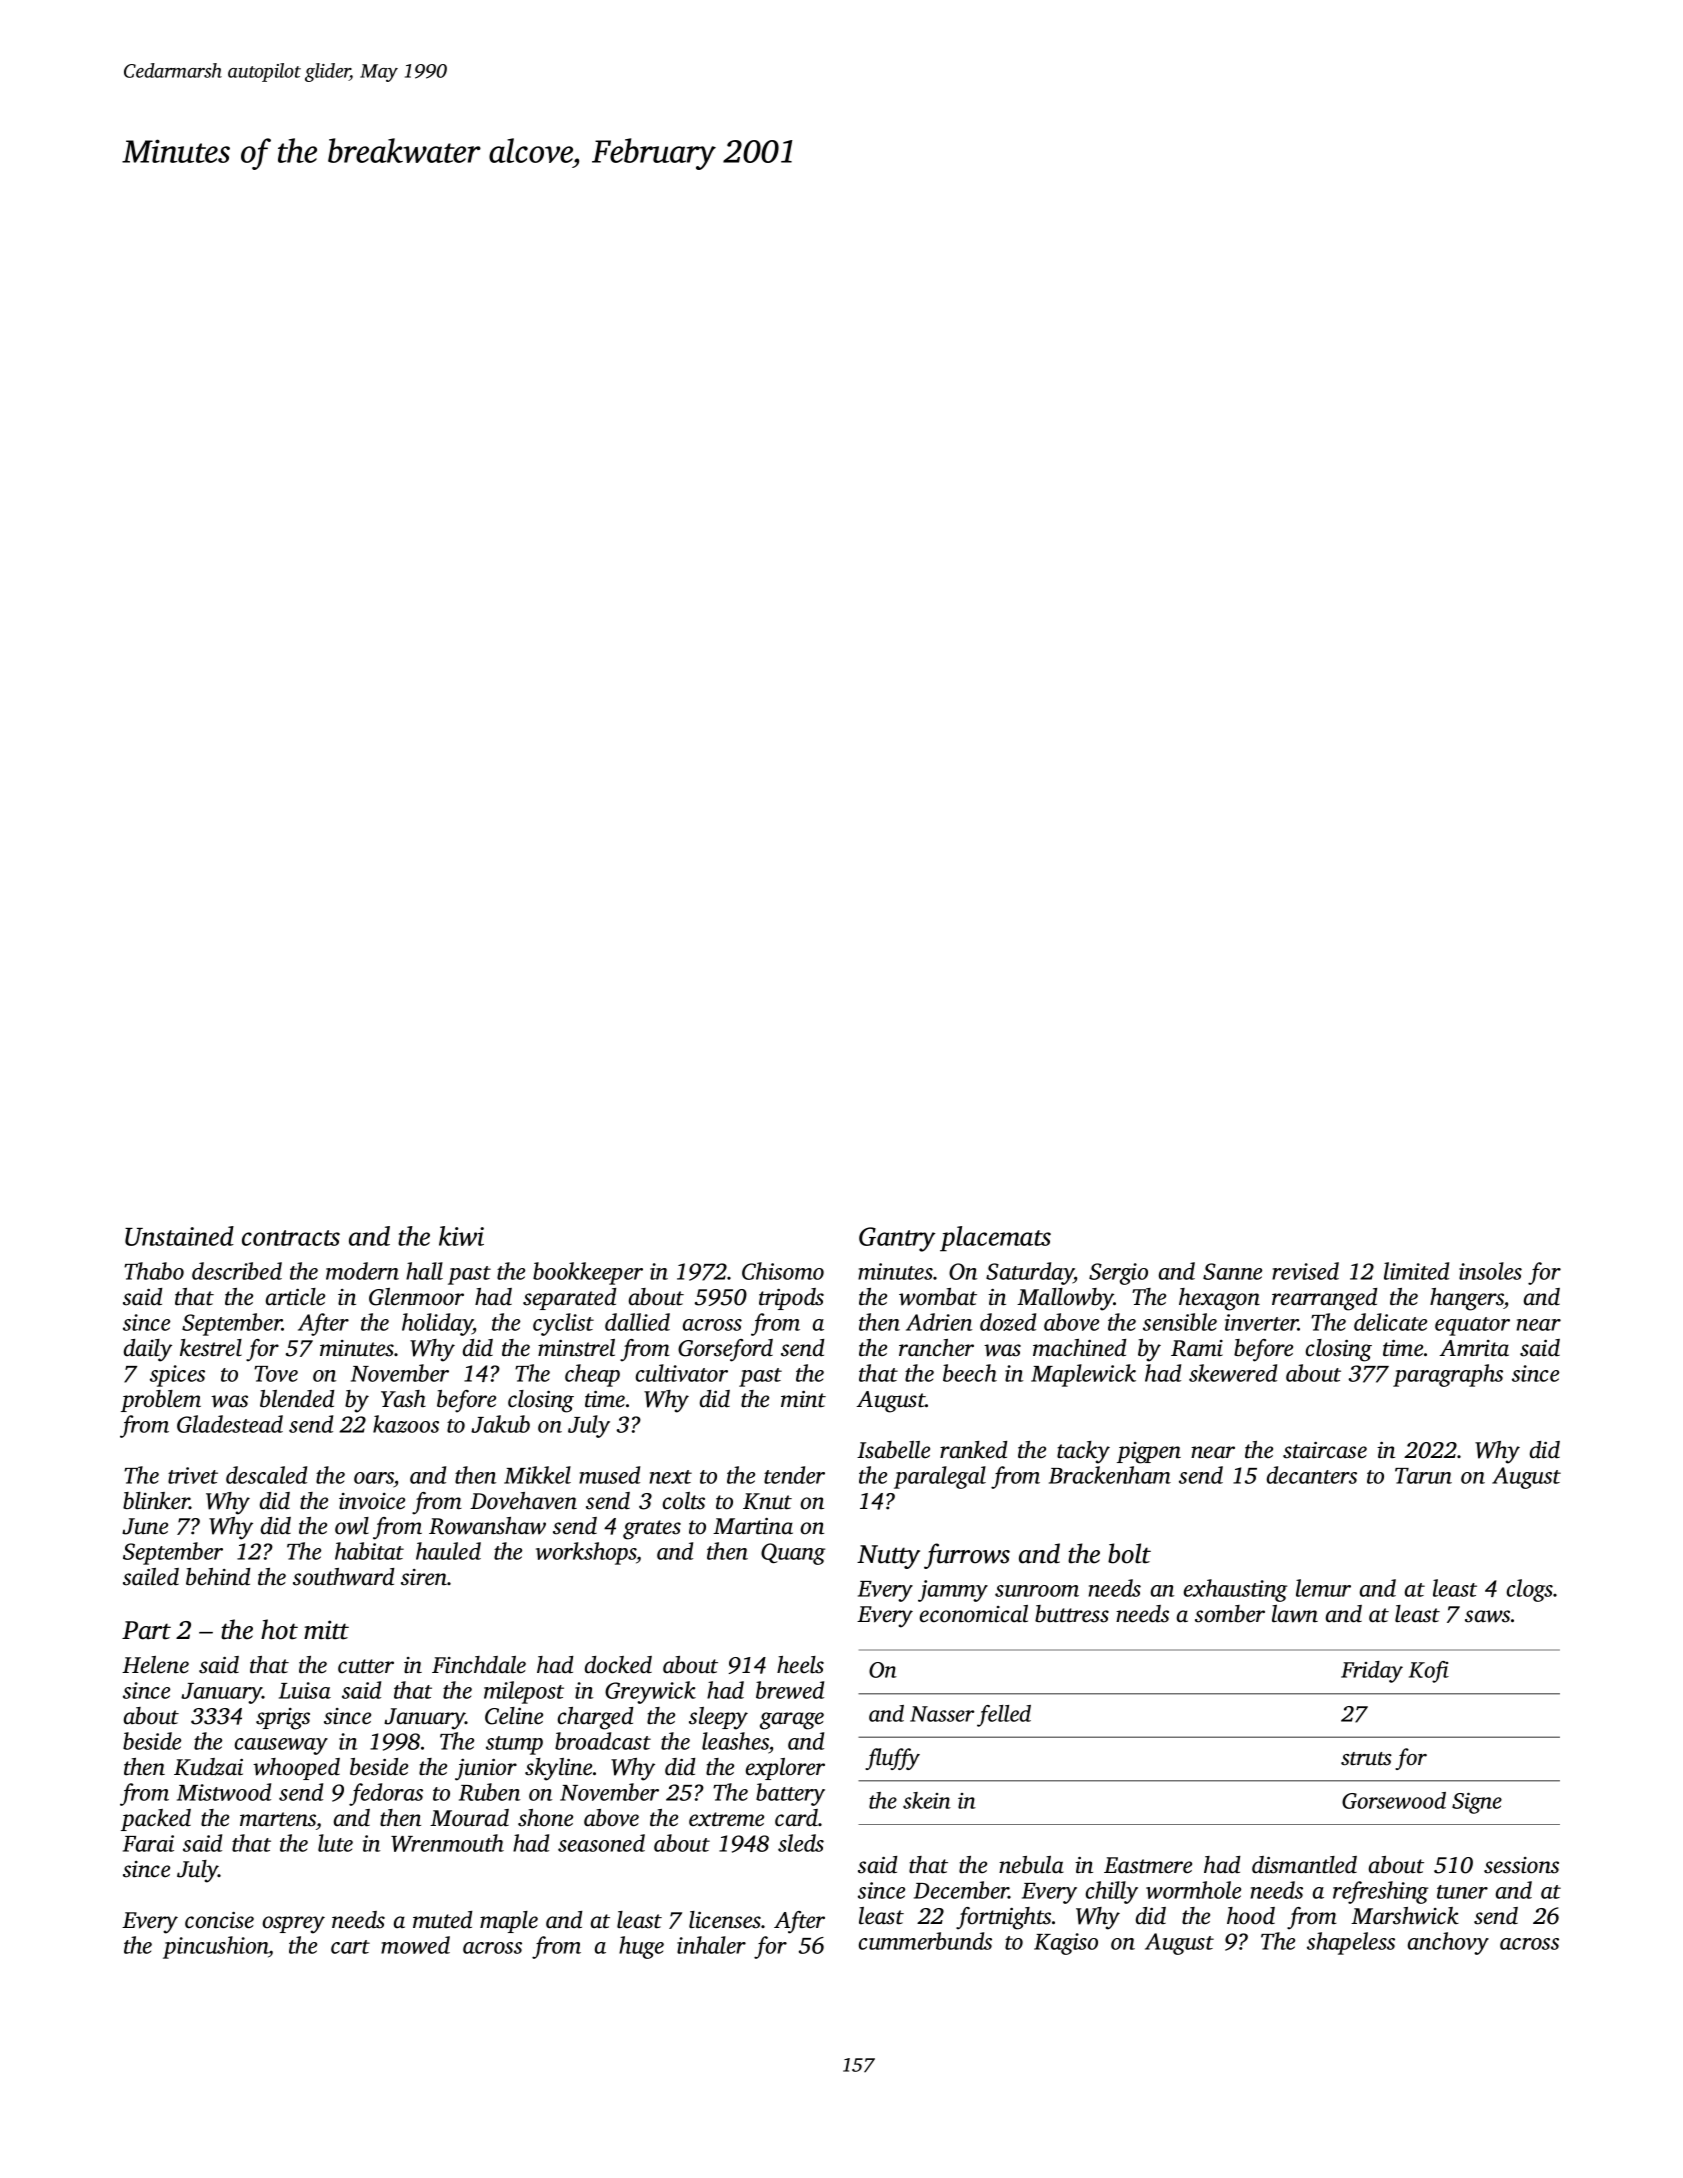 The height and width of the image is (2178, 1683). What do you see at coordinates (892, 1759) in the image?
I see `fluffy` at bounding box center [892, 1759].
